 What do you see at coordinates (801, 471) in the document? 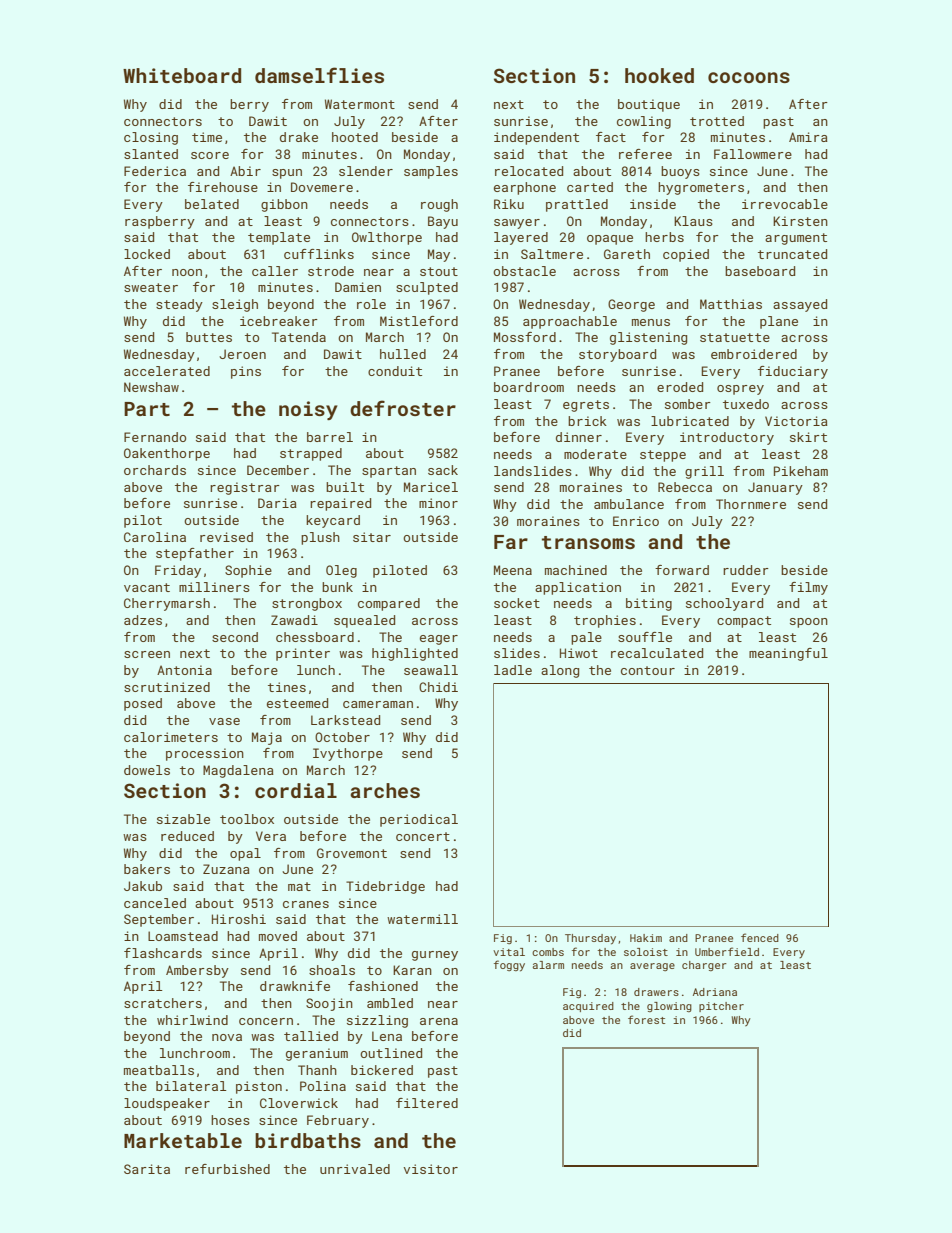
I see `Pikeham` at bounding box center [801, 471].
